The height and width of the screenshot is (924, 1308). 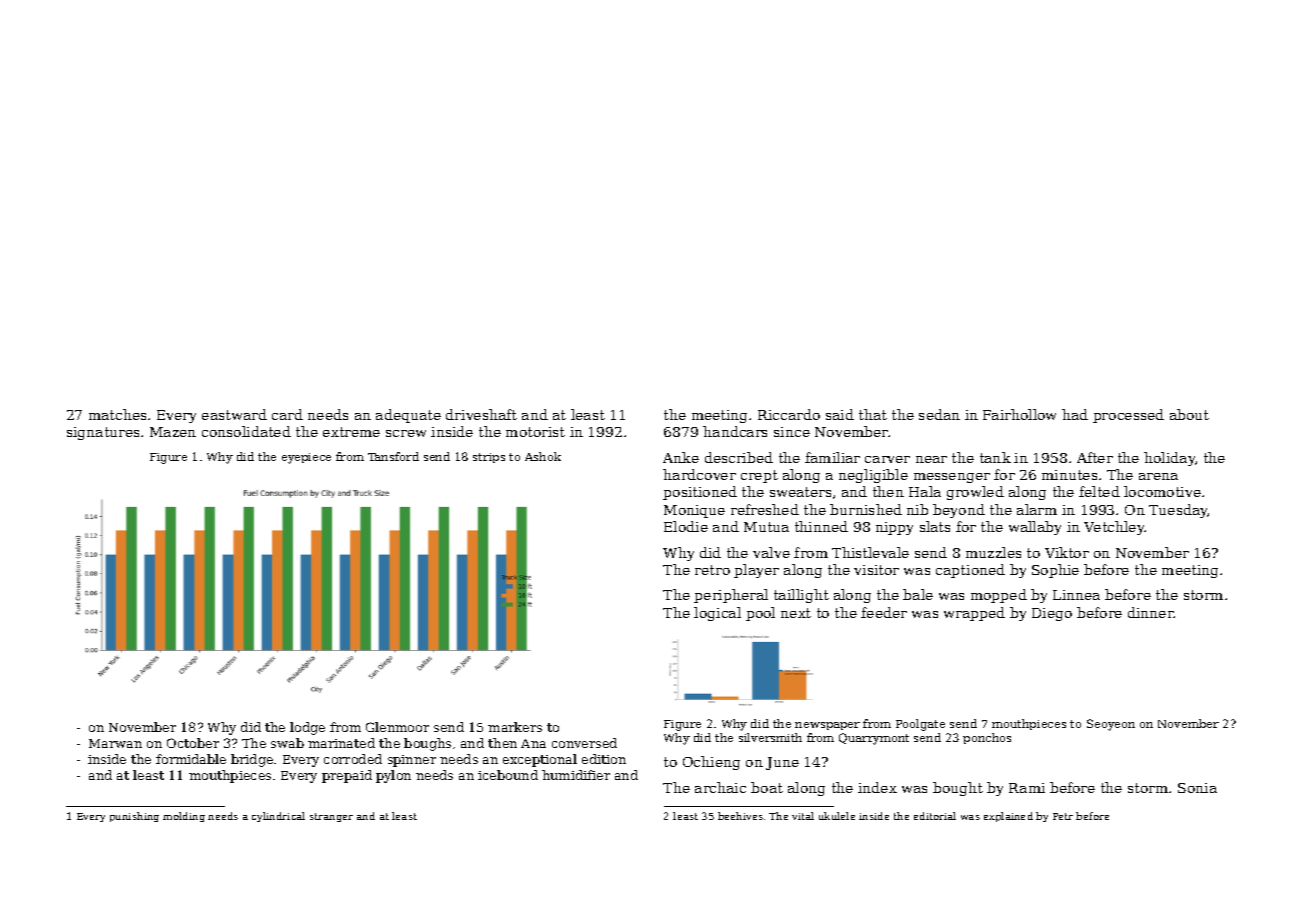 What do you see at coordinates (712, 570) in the screenshot?
I see `retro` at bounding box center [712, 570].
